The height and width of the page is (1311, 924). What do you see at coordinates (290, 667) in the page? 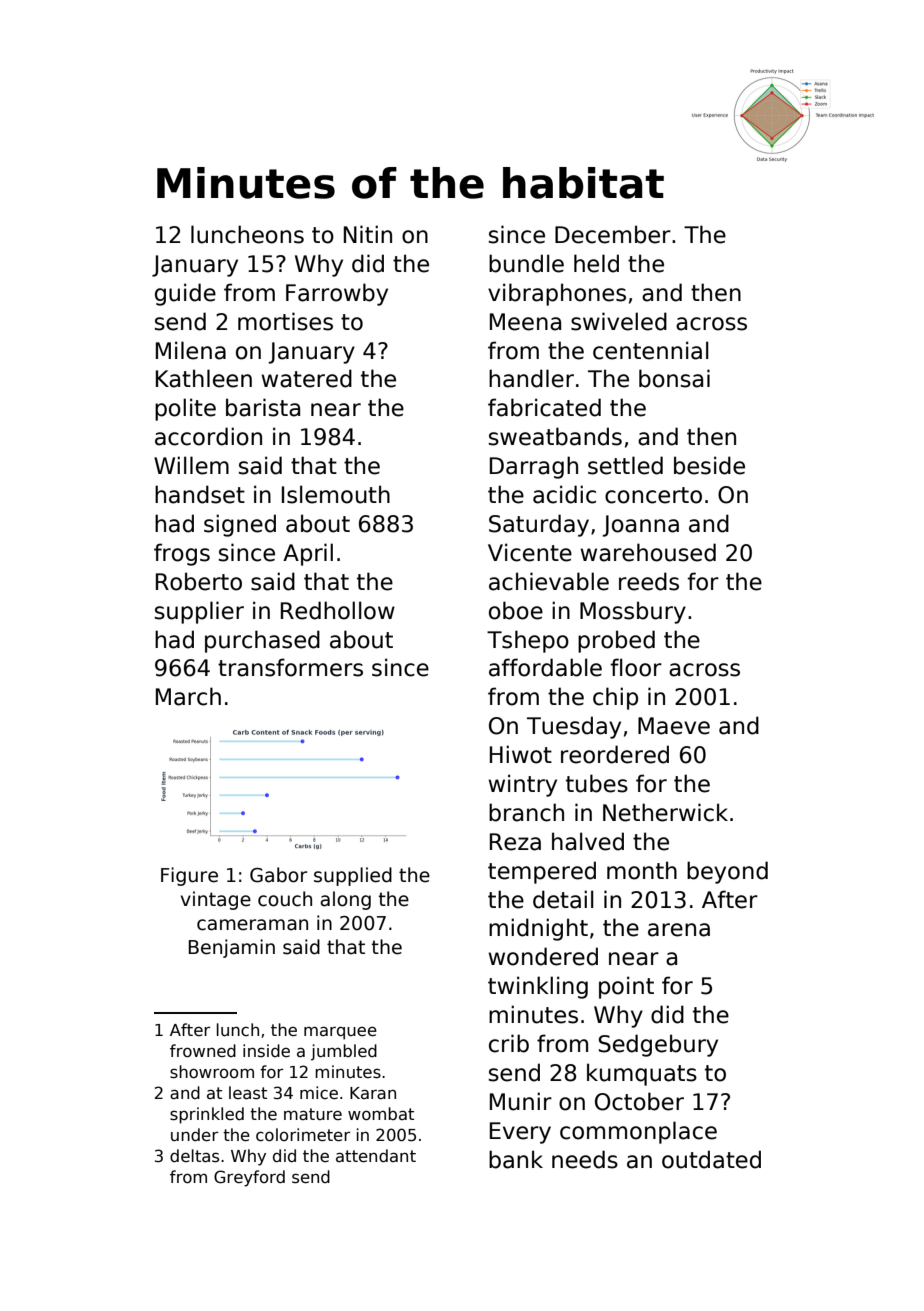
I see `transformers` at bounding box center [290, 667].
